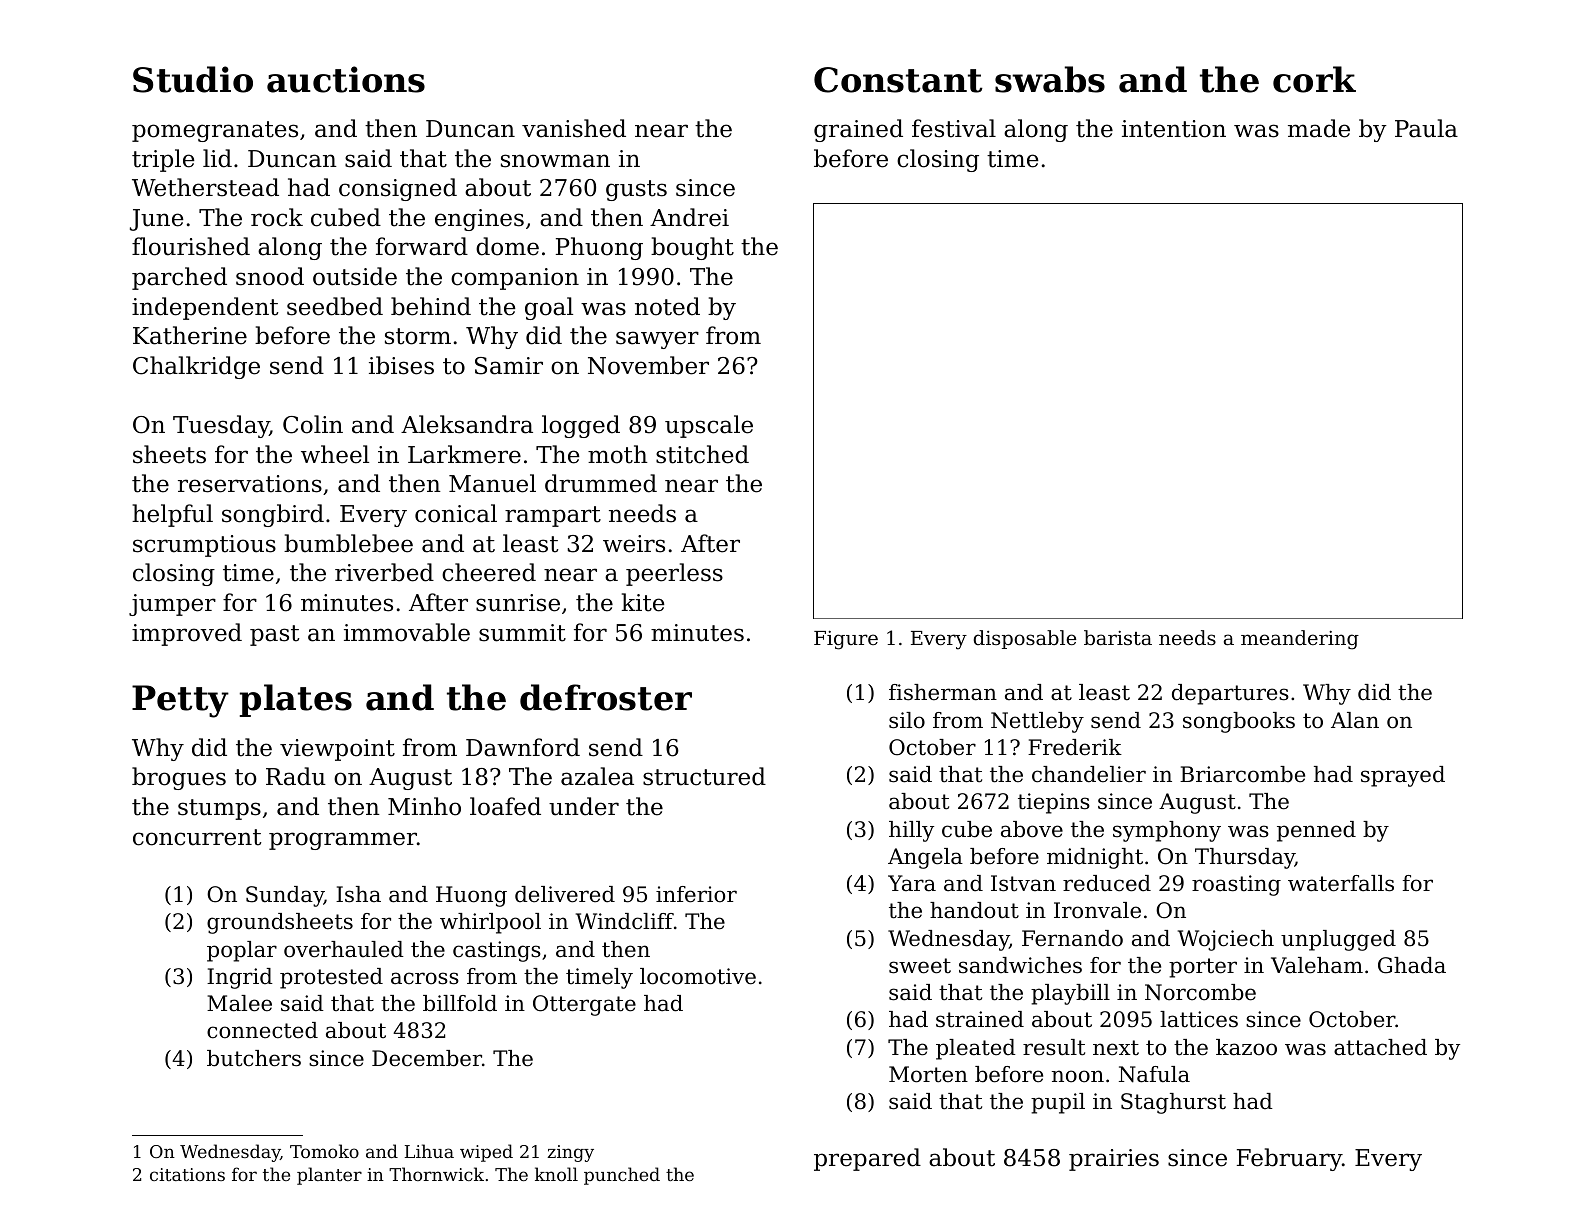  Describe the element at coordinates (1174, 129) in the screenshot. I see `intention` at that location.
